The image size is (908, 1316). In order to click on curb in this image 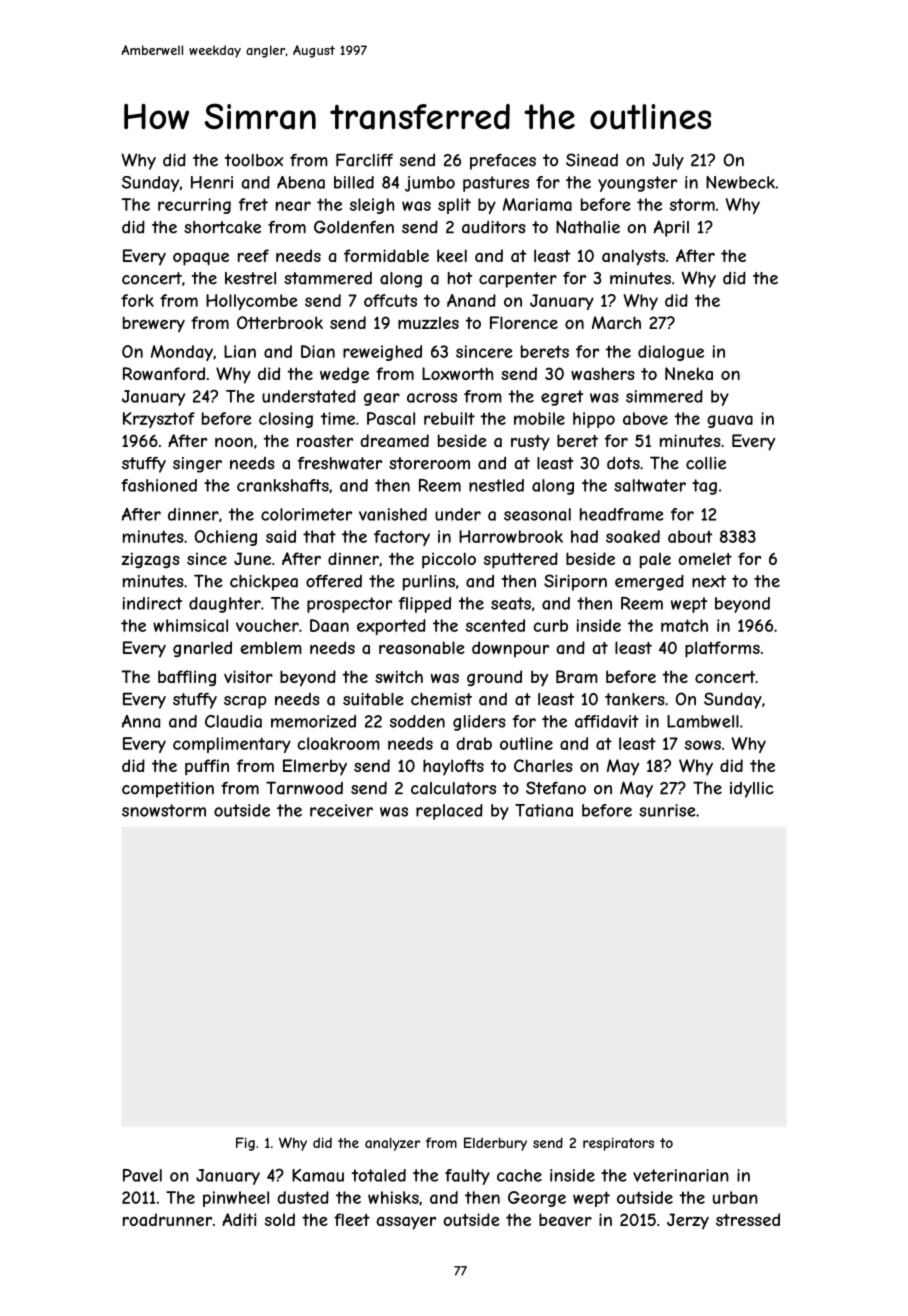, I will do `click(550, 625)`.
